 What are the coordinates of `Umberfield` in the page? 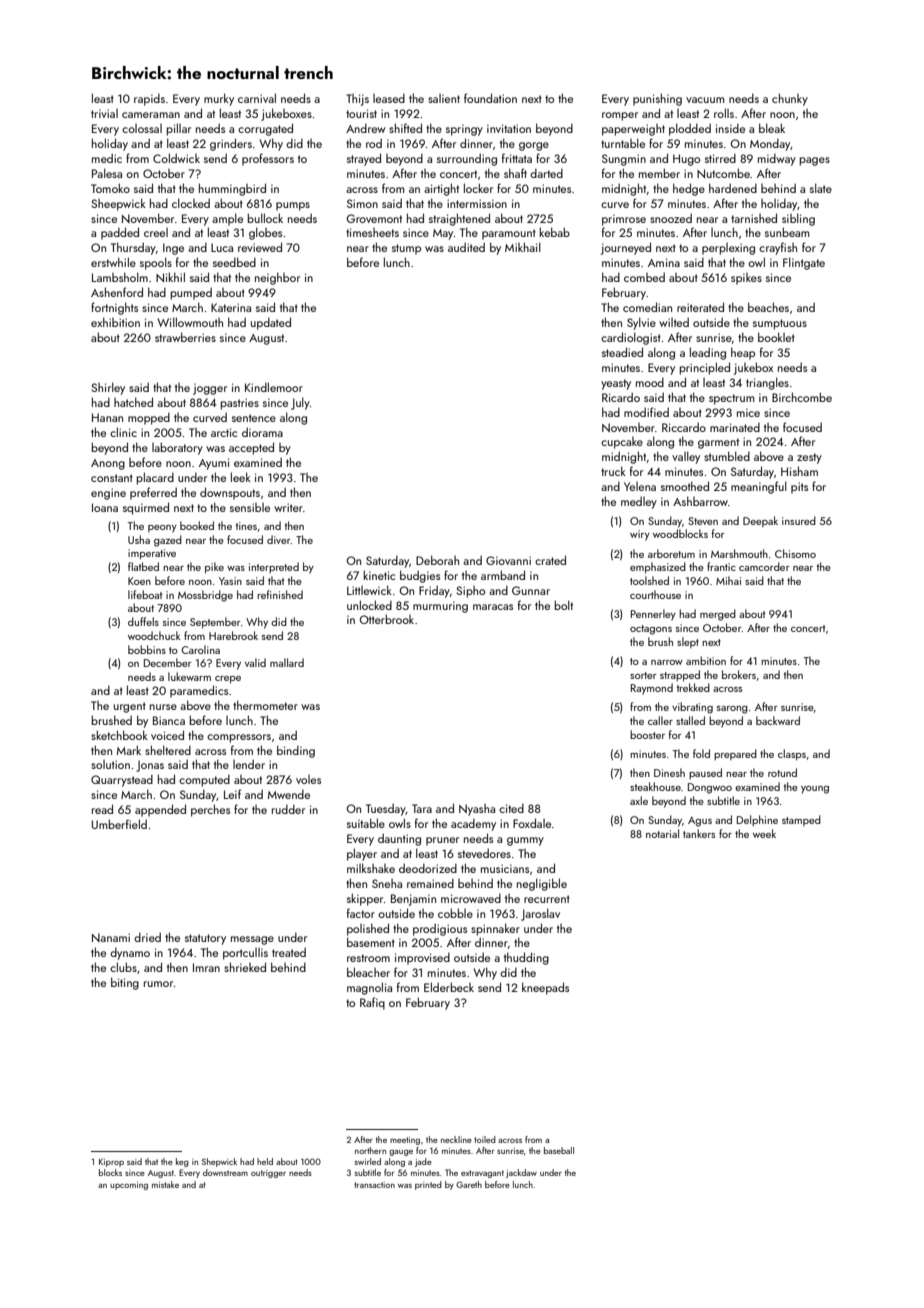 It's located at (119, 824).
